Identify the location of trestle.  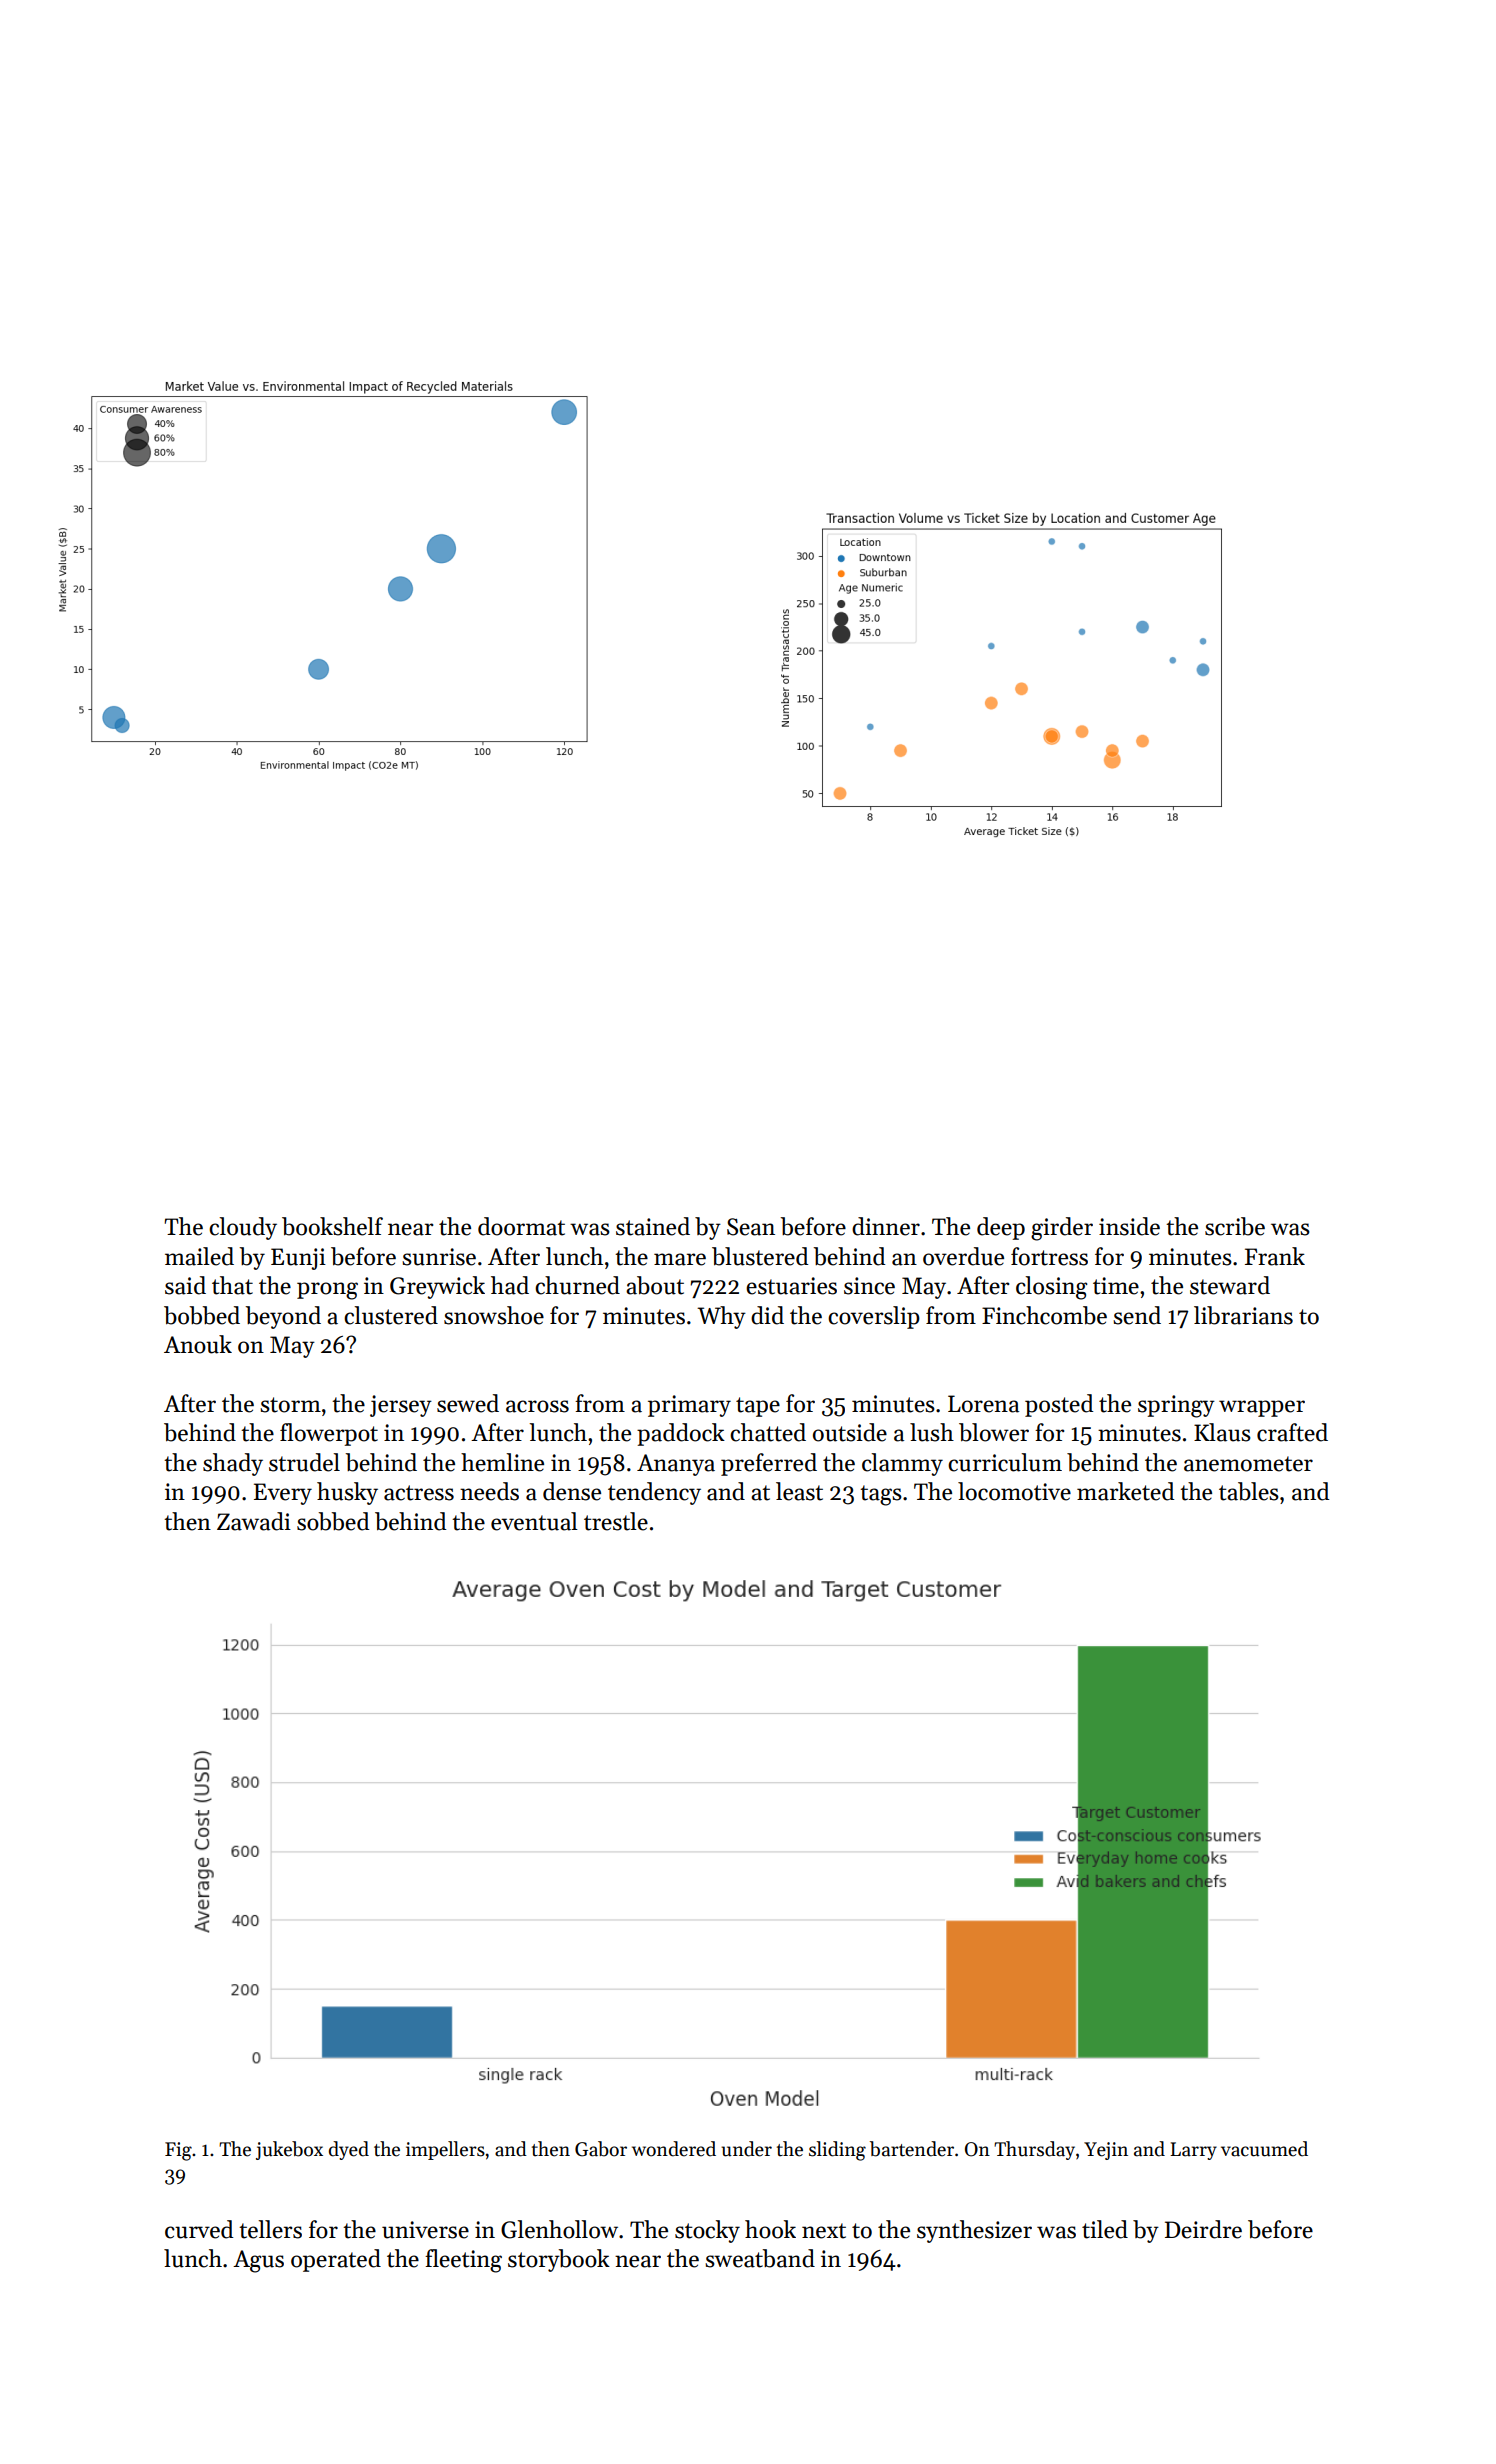
(616, 1521).
